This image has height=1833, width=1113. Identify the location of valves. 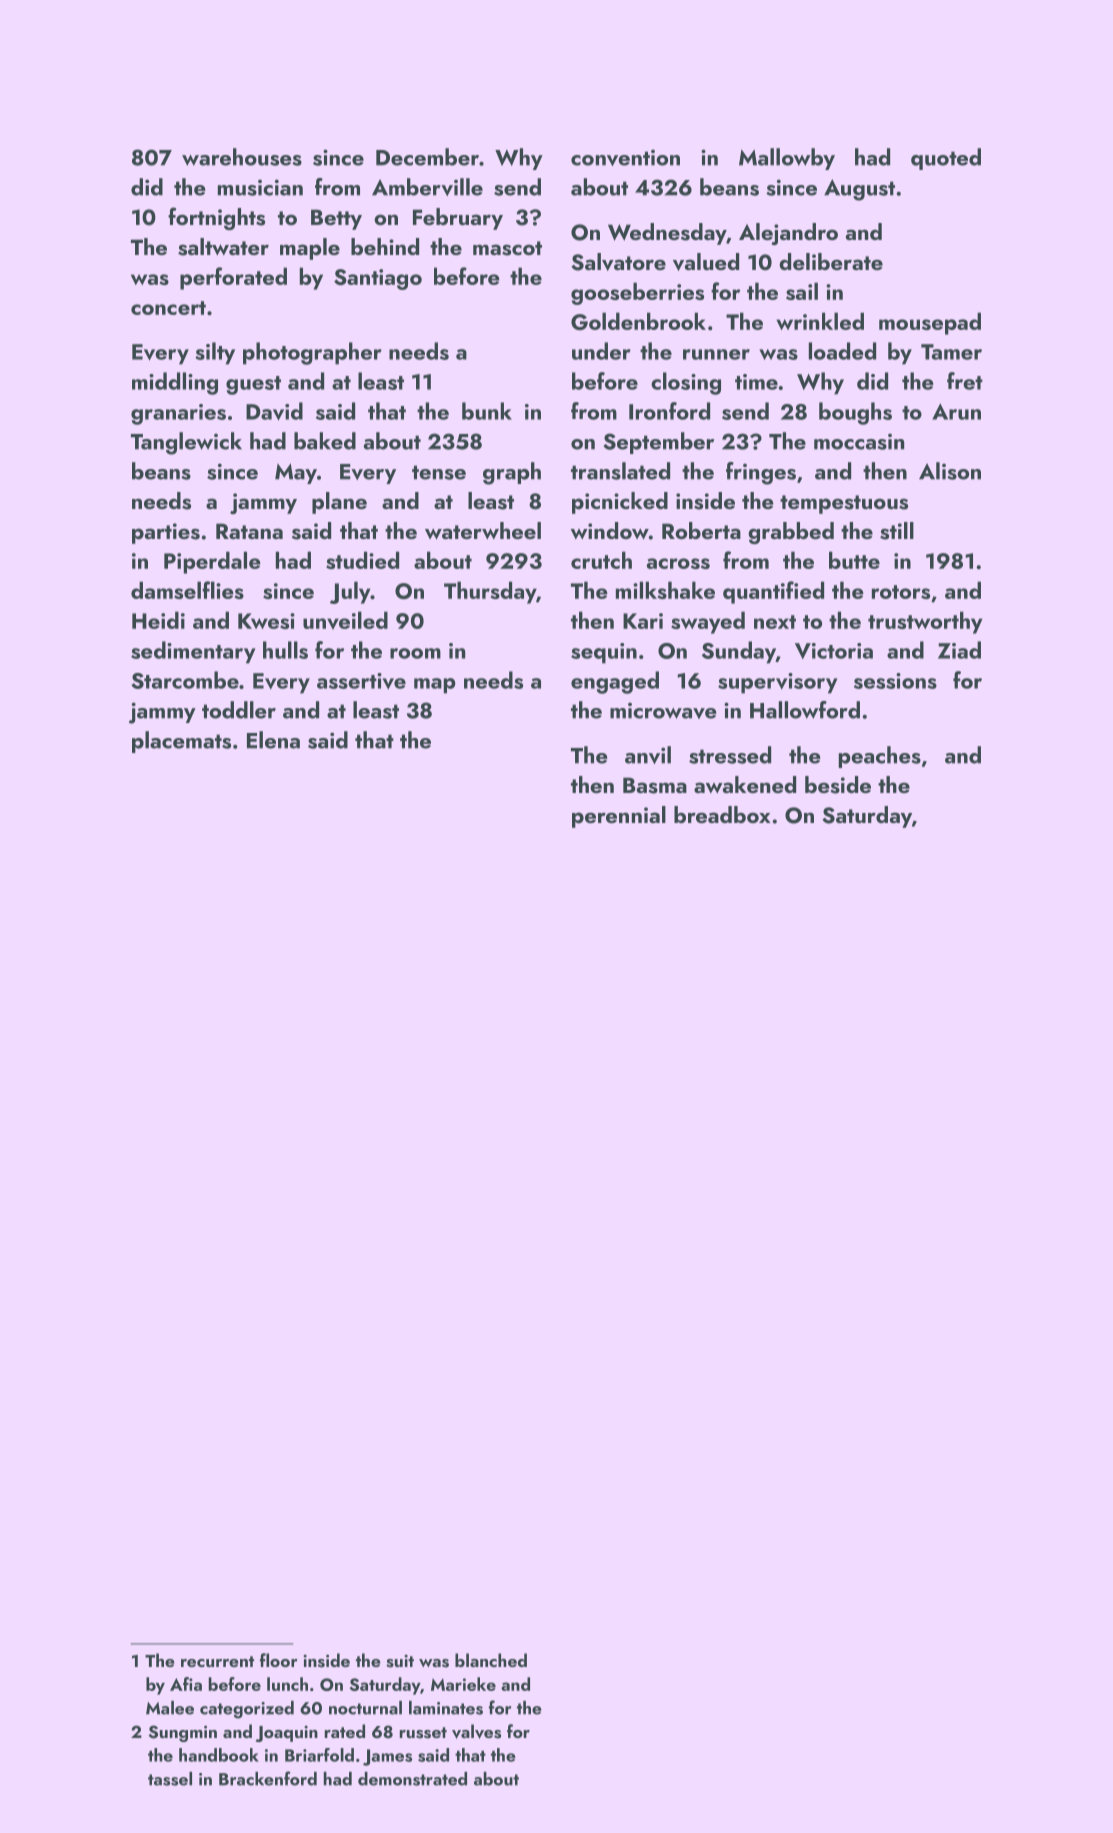
(476, 1731).
